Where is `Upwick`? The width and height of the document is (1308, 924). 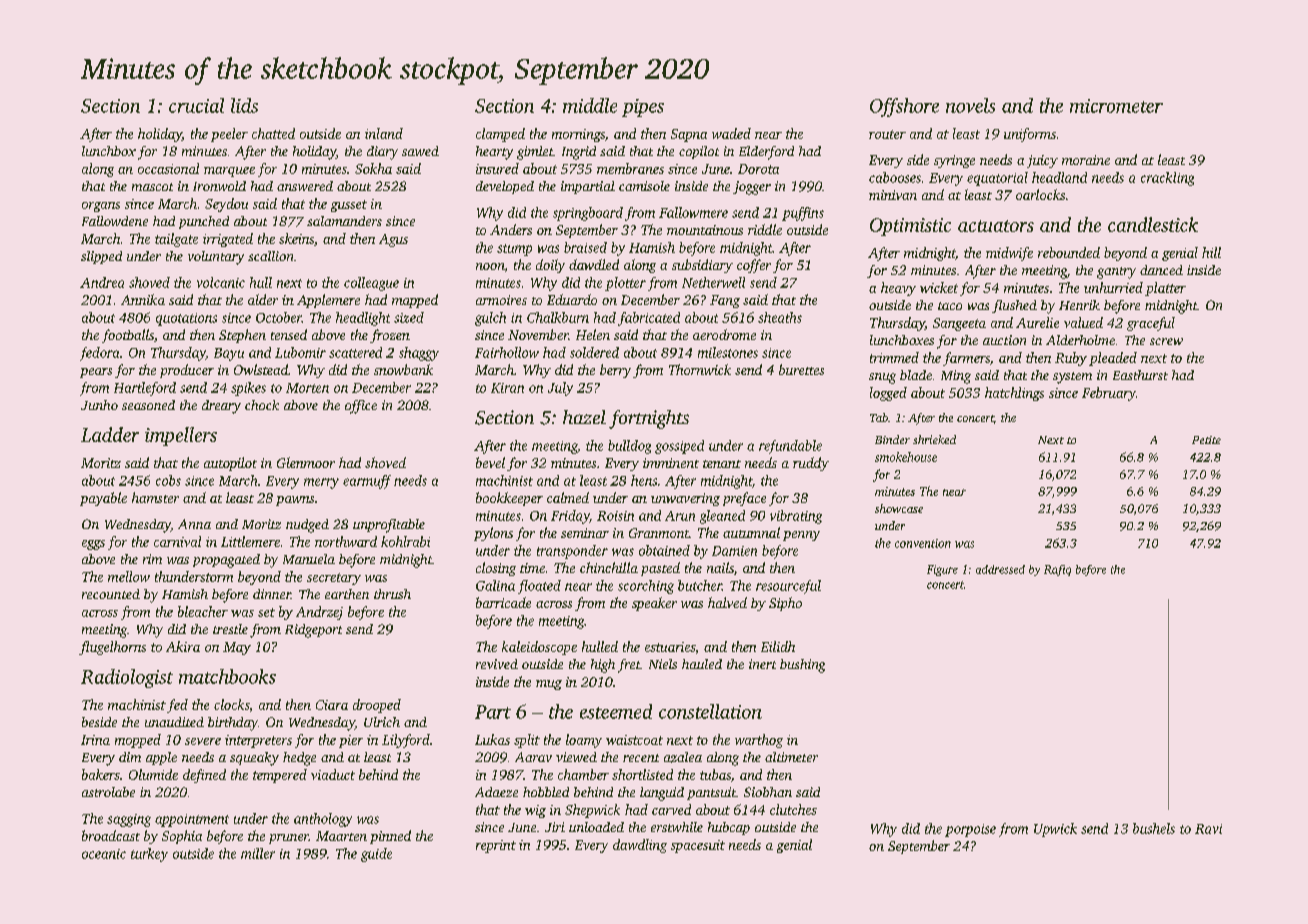 Upwick is located at coordinates (1055, 830).
